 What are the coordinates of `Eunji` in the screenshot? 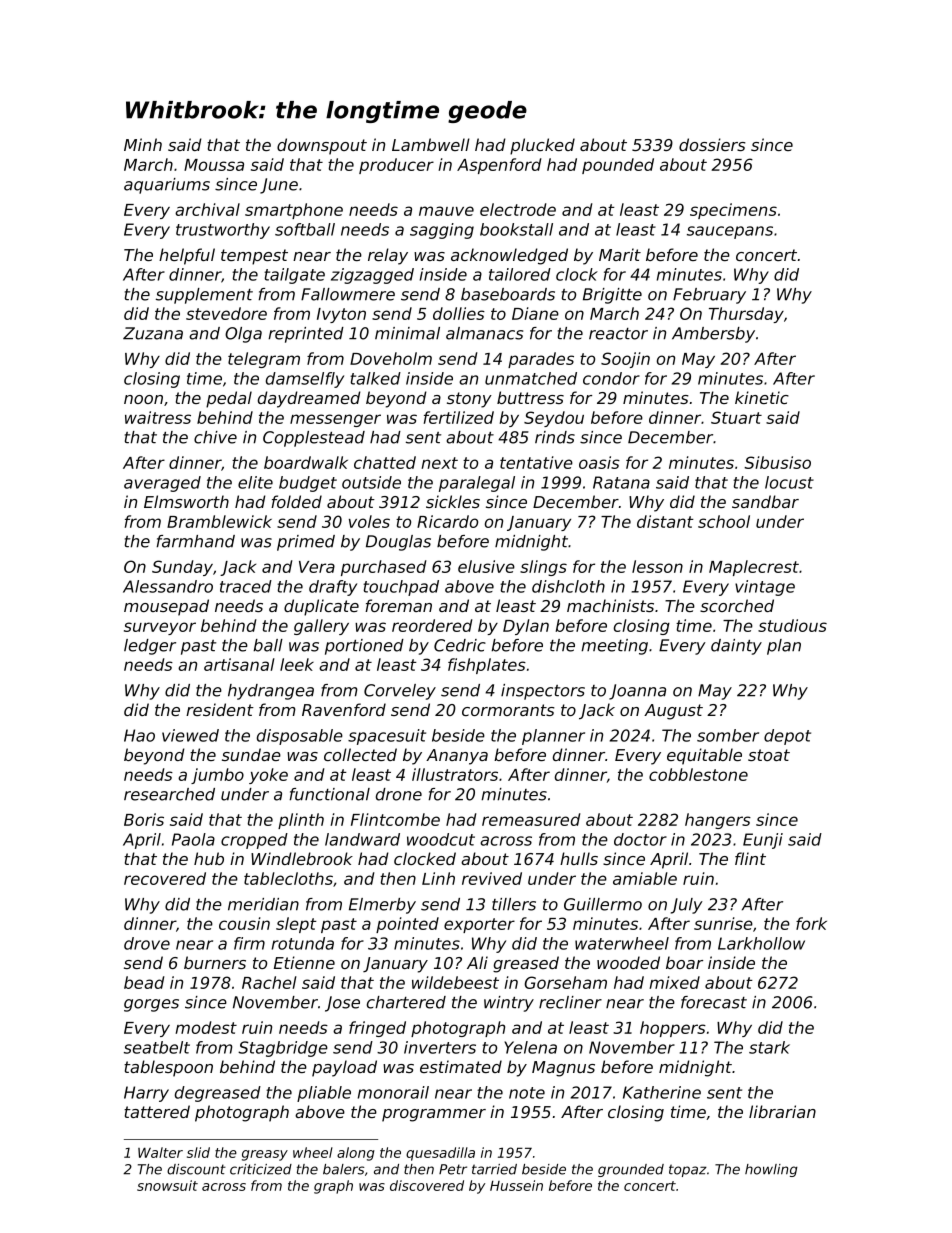 It's located at (763, 841).
